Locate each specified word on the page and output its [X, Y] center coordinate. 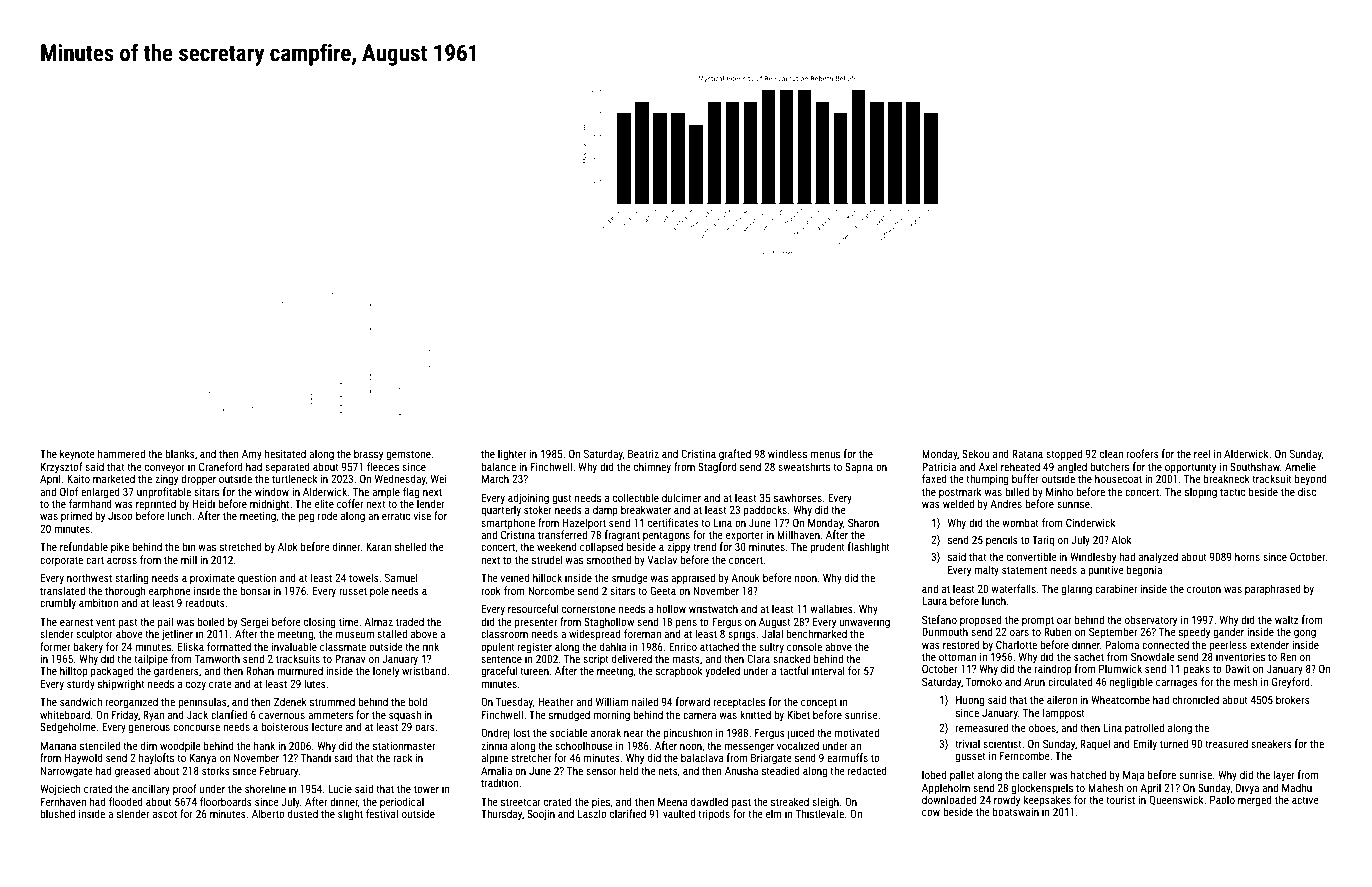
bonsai [255, 590]
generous [149, 729]
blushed [57, 813]
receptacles [739, 702]
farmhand [90, 503]
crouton [1204, 589]
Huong [970, 701]
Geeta [663, 590]
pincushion [688, 734]
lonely [386, 672]
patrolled [1144, 728]
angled [1072, 468]
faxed [934, 478]
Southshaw [1255, 466]
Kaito [78, 479]
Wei [438, 478]
